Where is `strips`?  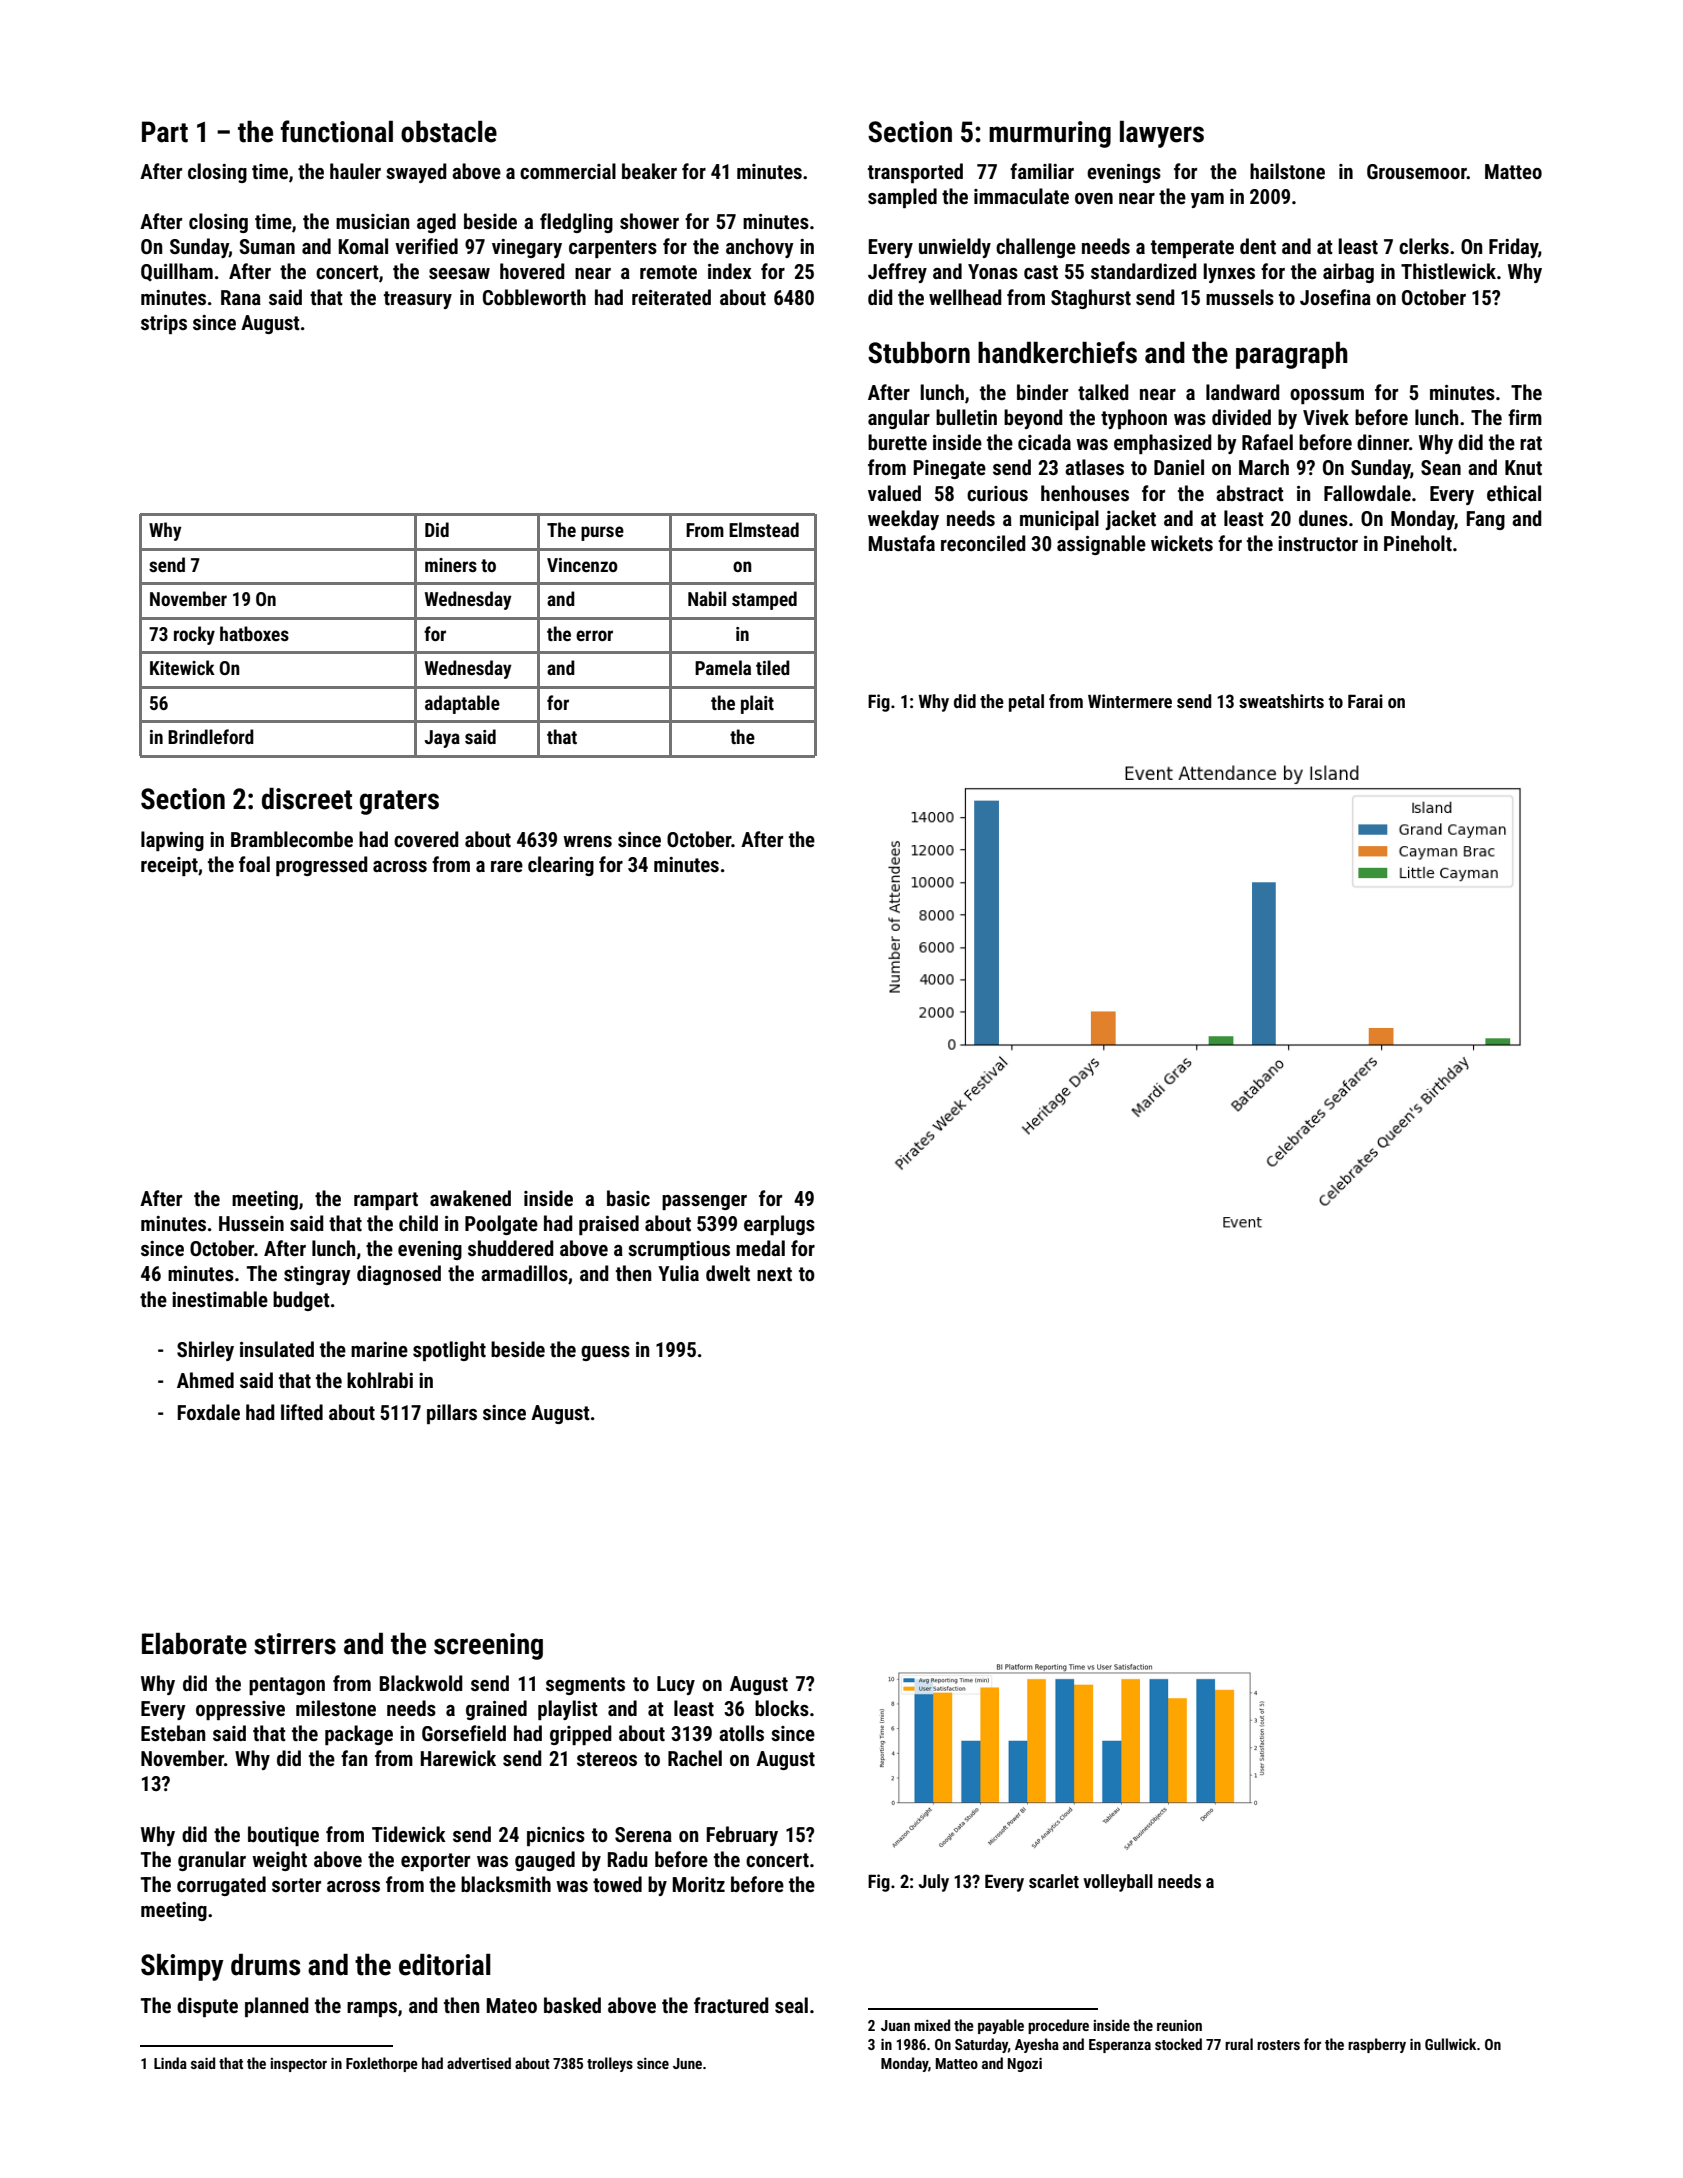 strips is located at coordinates (164, 324).
